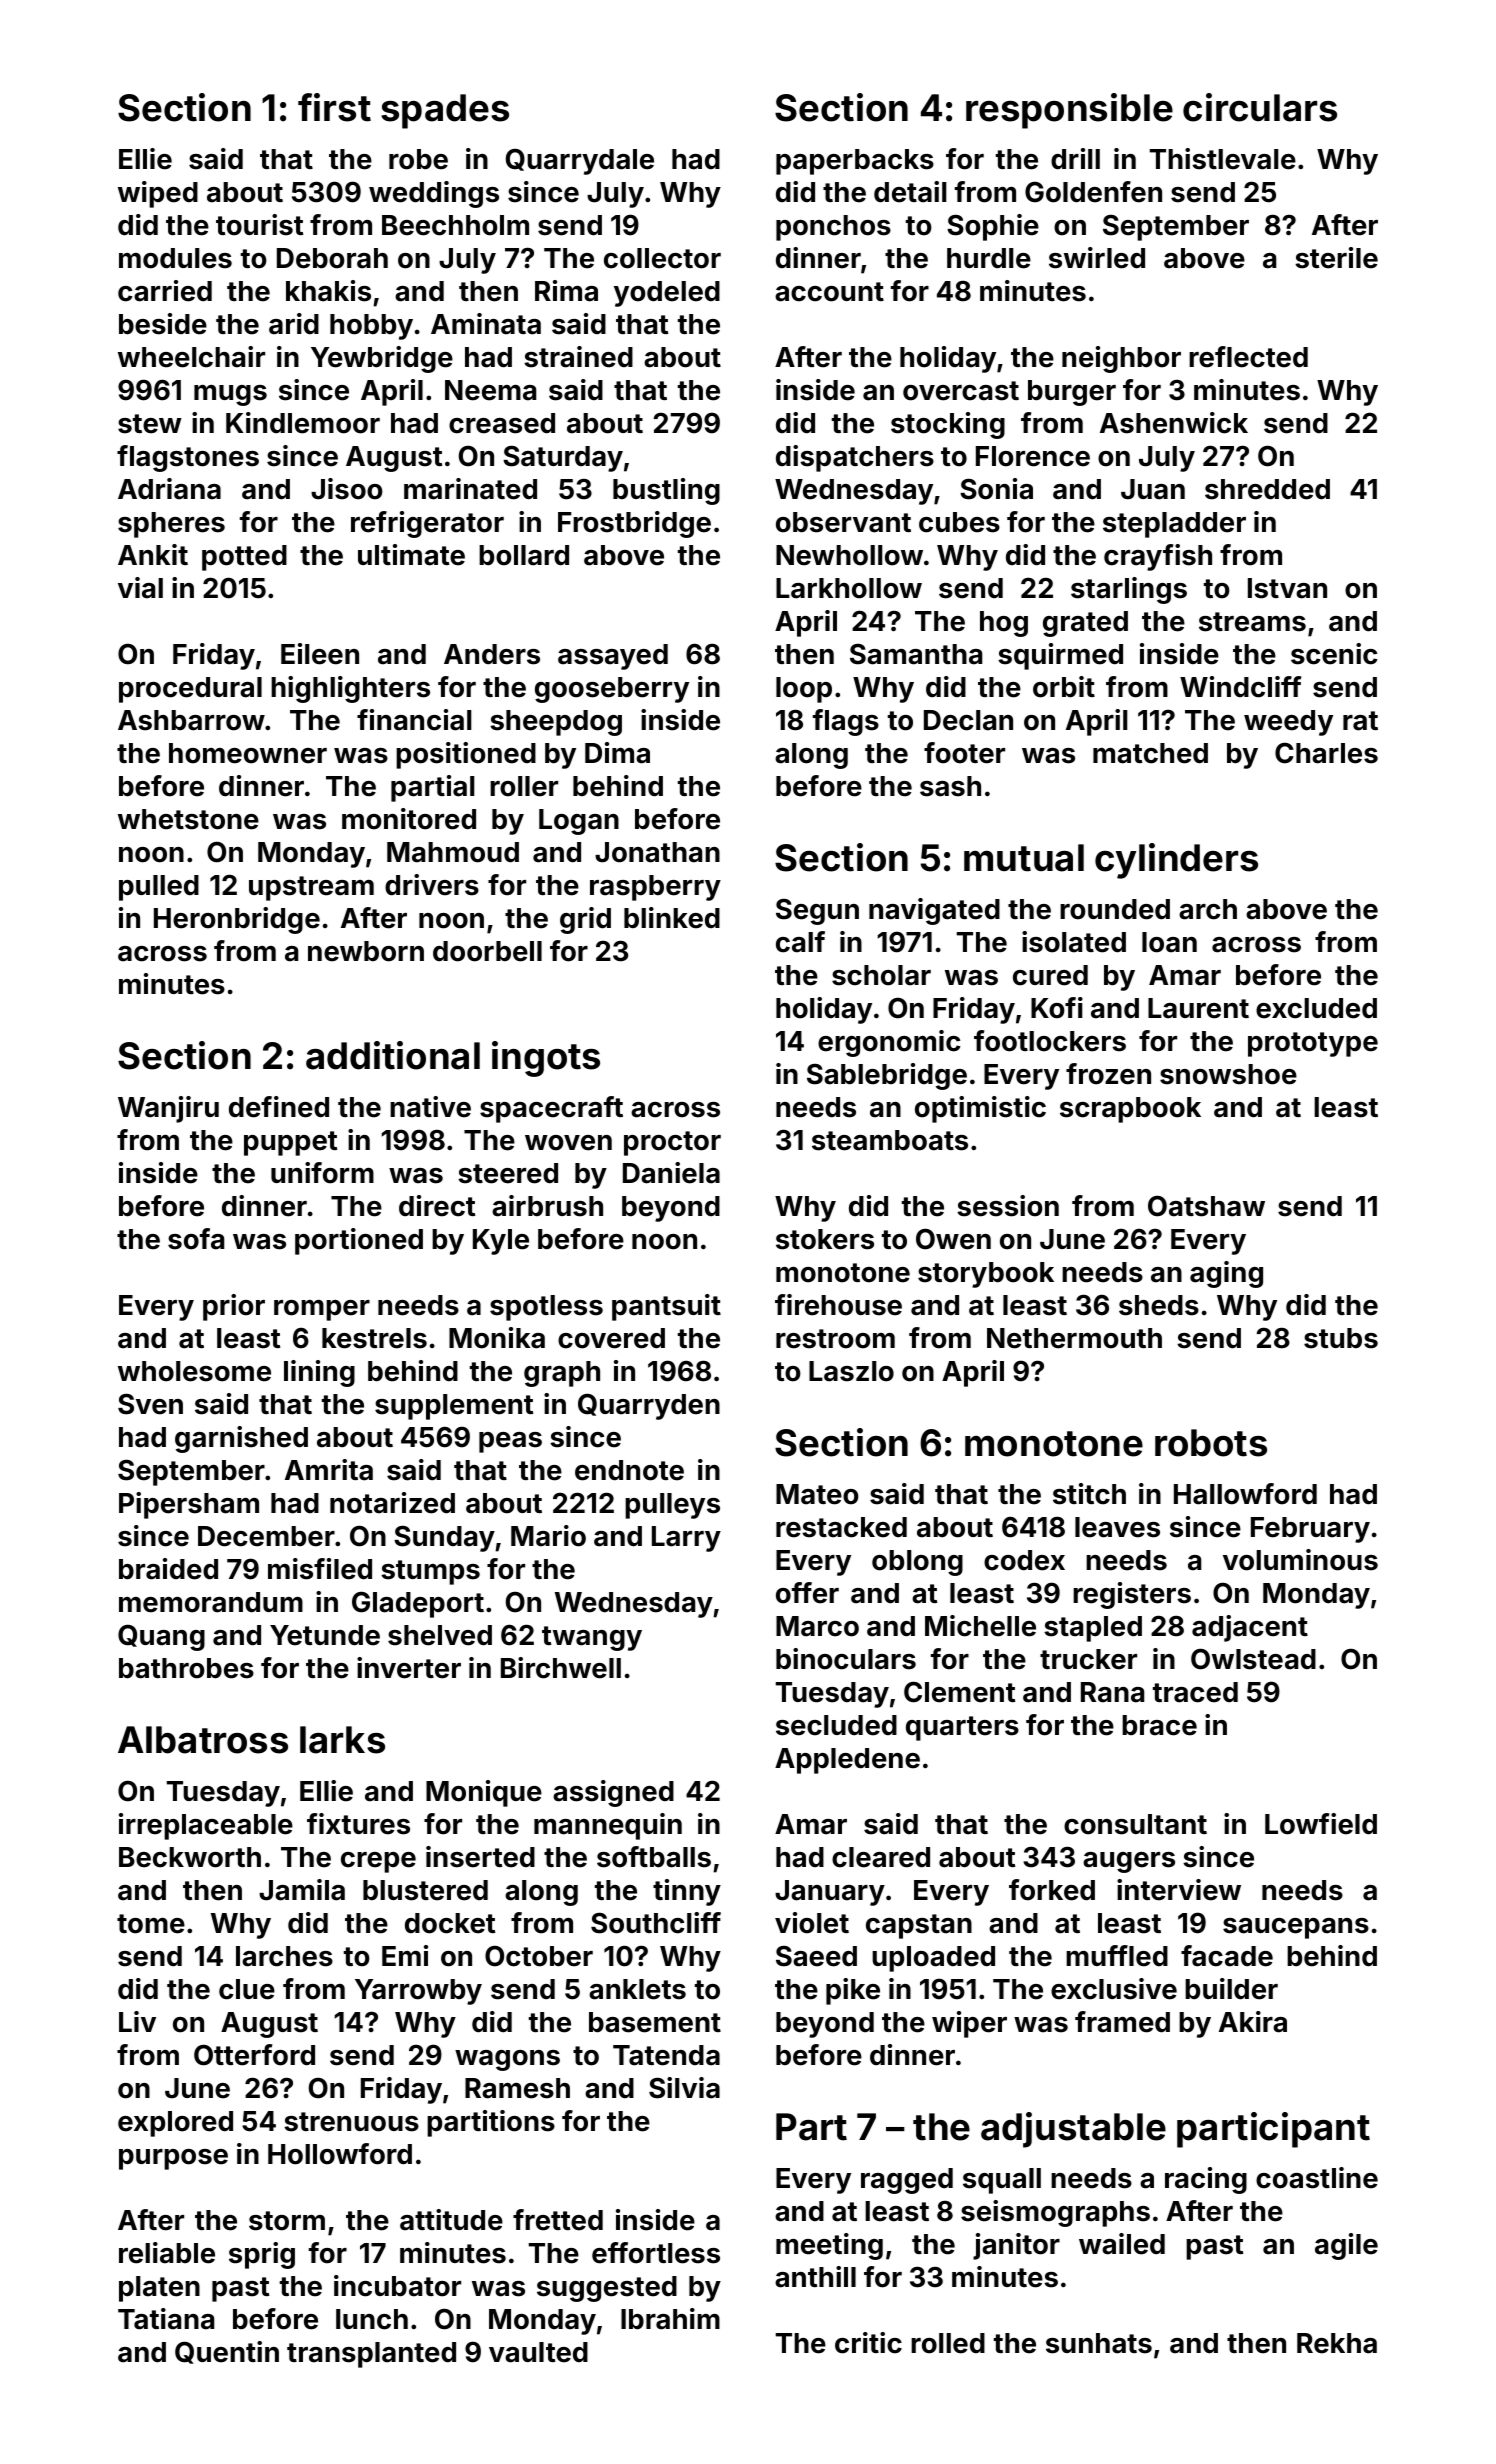 The height and width of the image is (2464, 1496). What do you see at coordinates (1321, 1824) in the image?
I see `Lowfield` at bounding box center [1321, 1824].
